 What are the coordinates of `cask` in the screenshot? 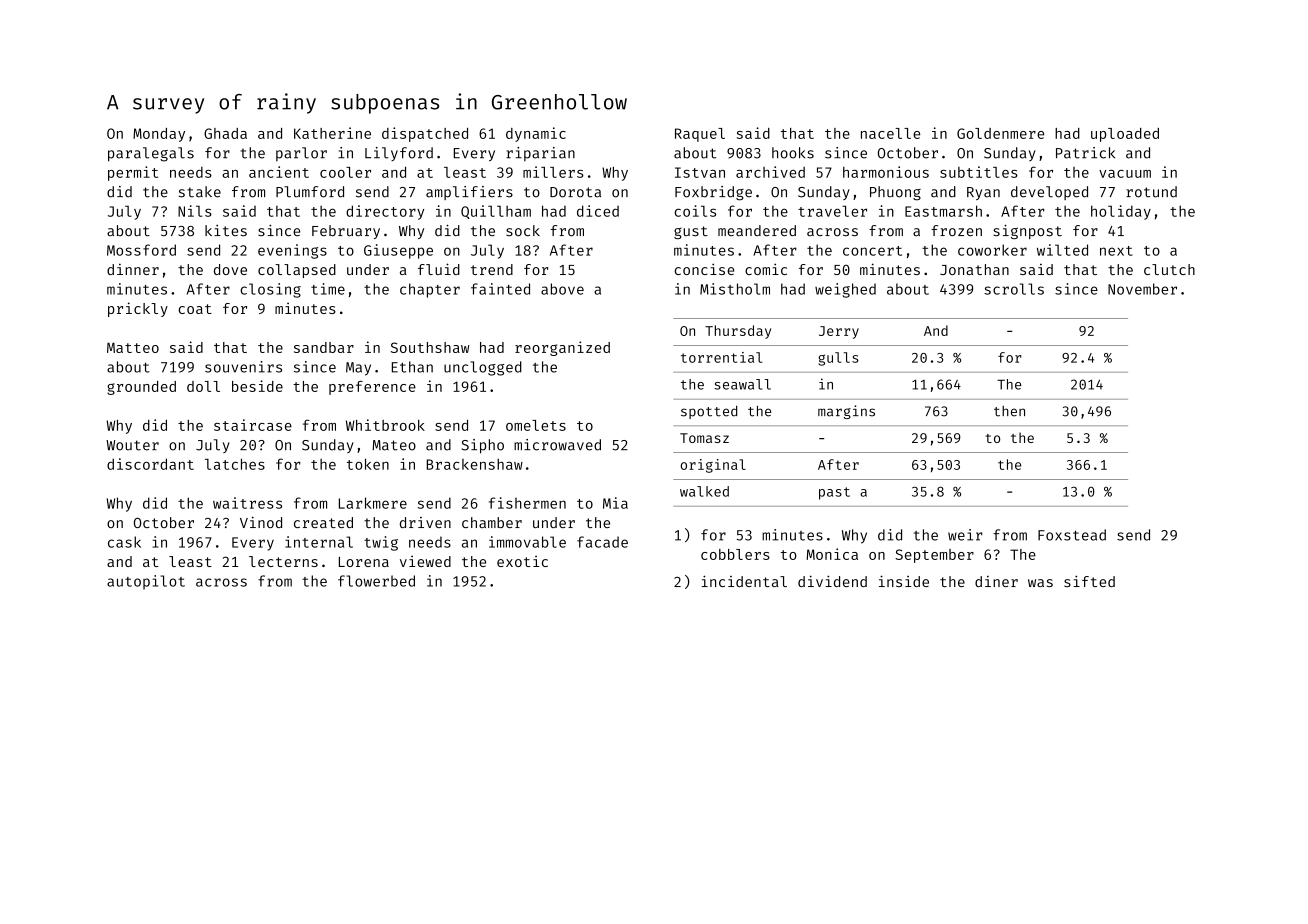 It's located at (124, 542).
